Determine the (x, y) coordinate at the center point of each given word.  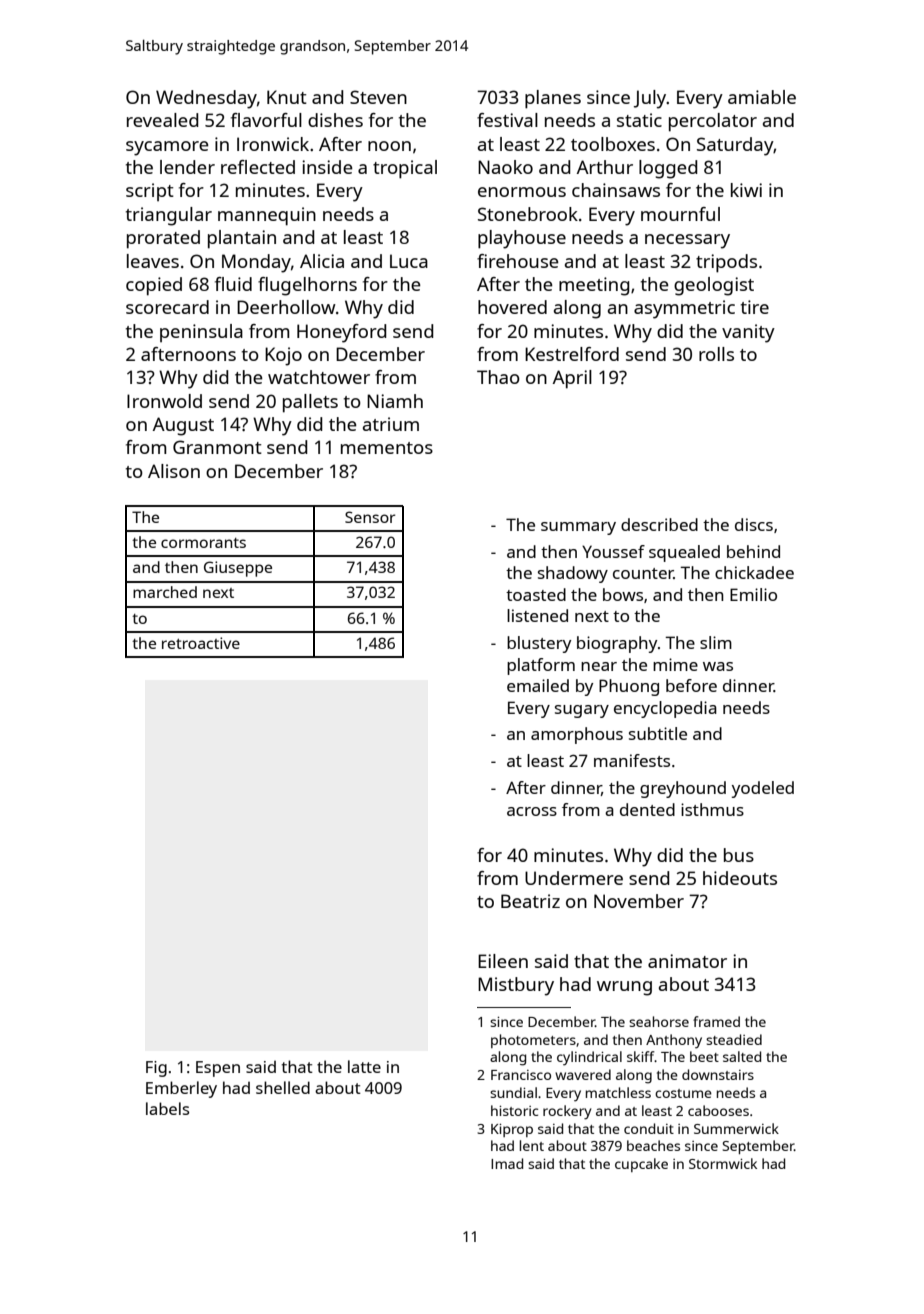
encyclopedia (665, 709)
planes (553, 99)
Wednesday (206, 99)
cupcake (641, 1165)
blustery (539, 644)
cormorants (203, 543)
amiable (762, 97)
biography (617, 644)
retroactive (201, 643)
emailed (538, 685)
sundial (513, 1092)
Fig (156, 1069)
